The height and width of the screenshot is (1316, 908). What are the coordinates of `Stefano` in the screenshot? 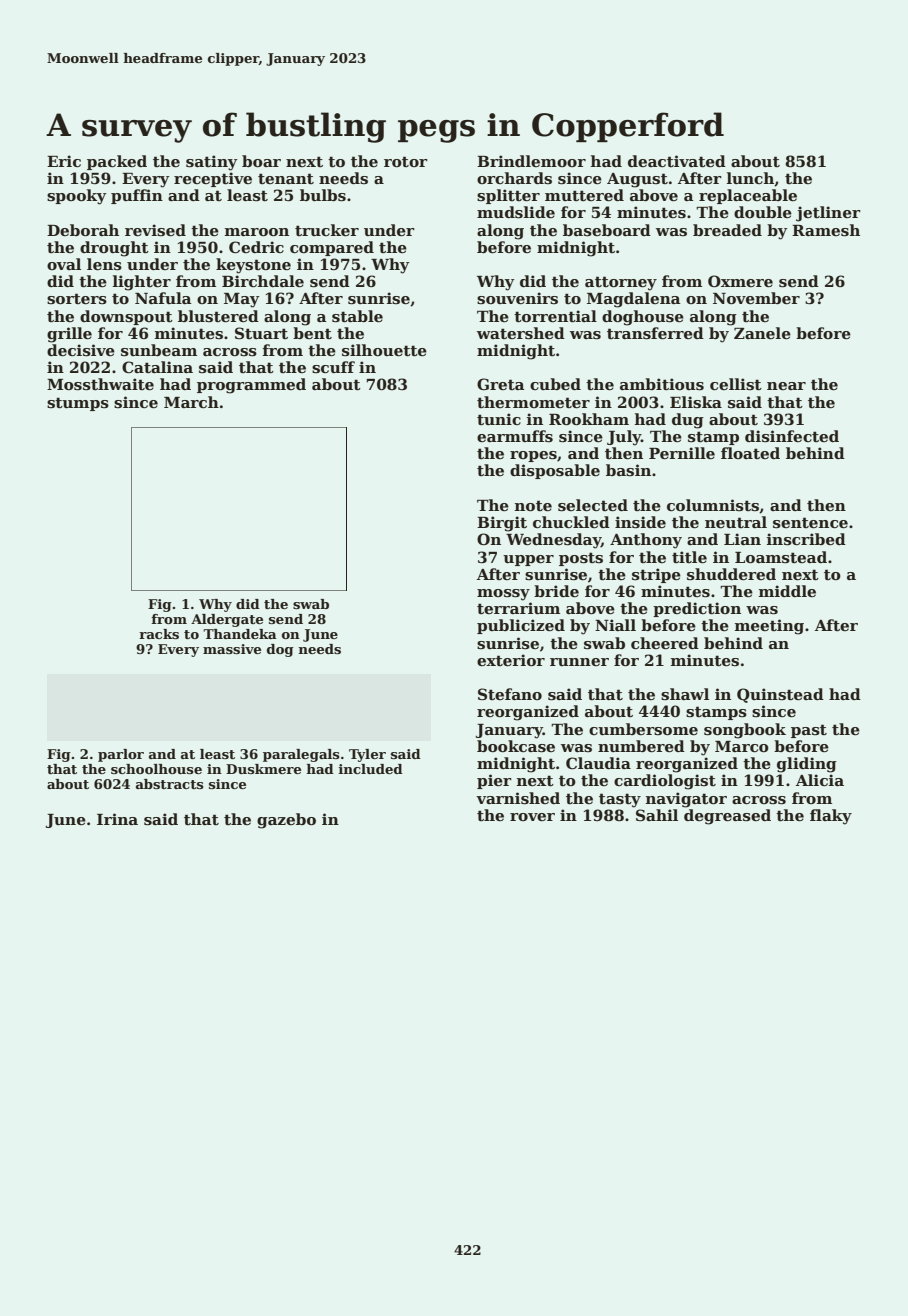 It's located at (510, 694).
